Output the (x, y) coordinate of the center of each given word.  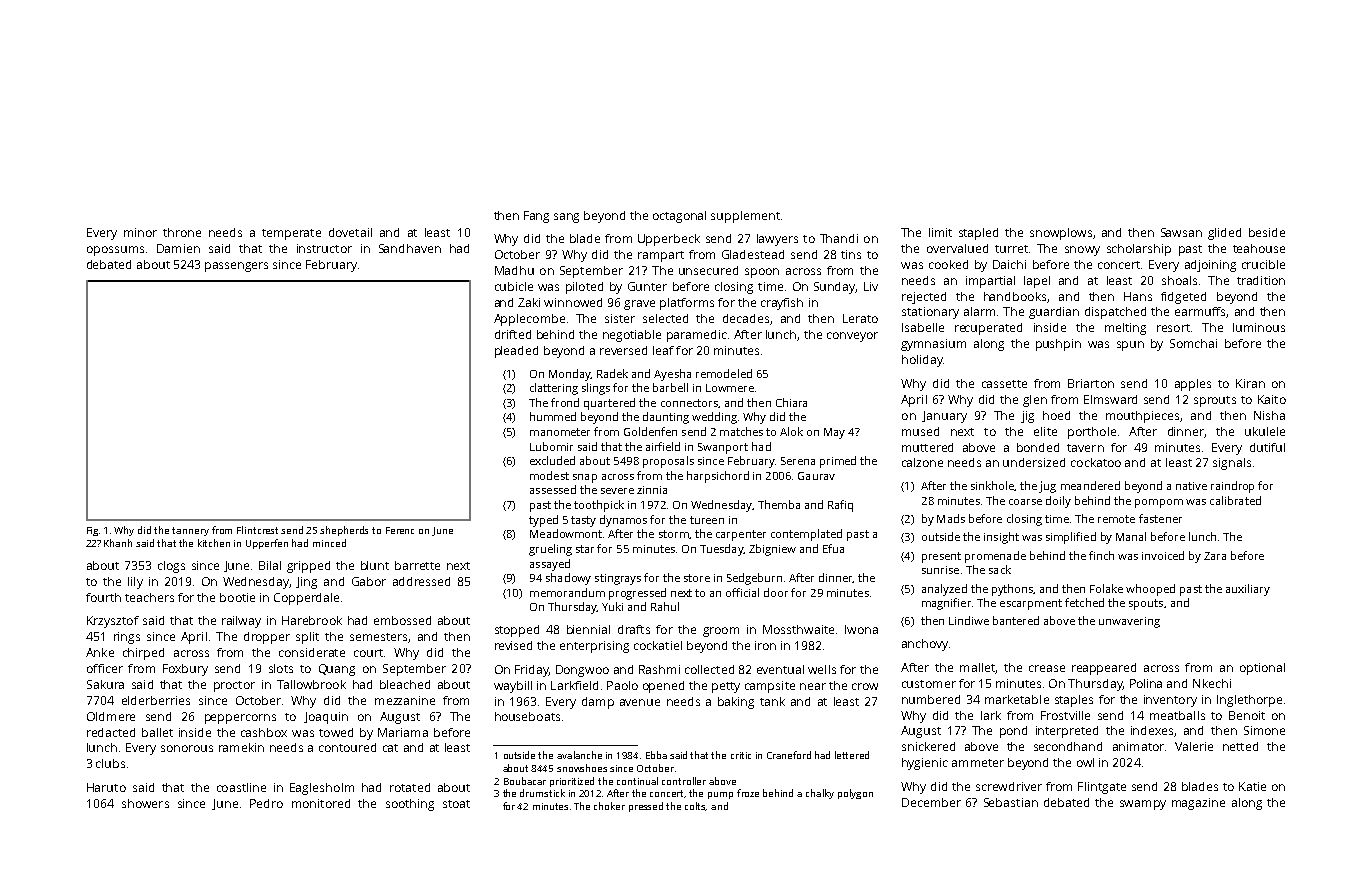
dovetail (350, 232)
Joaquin (326, 718)
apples (1193, 385)
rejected (924, 298)
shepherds (344, 531)
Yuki (612, 606)
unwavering (1129, 622)
